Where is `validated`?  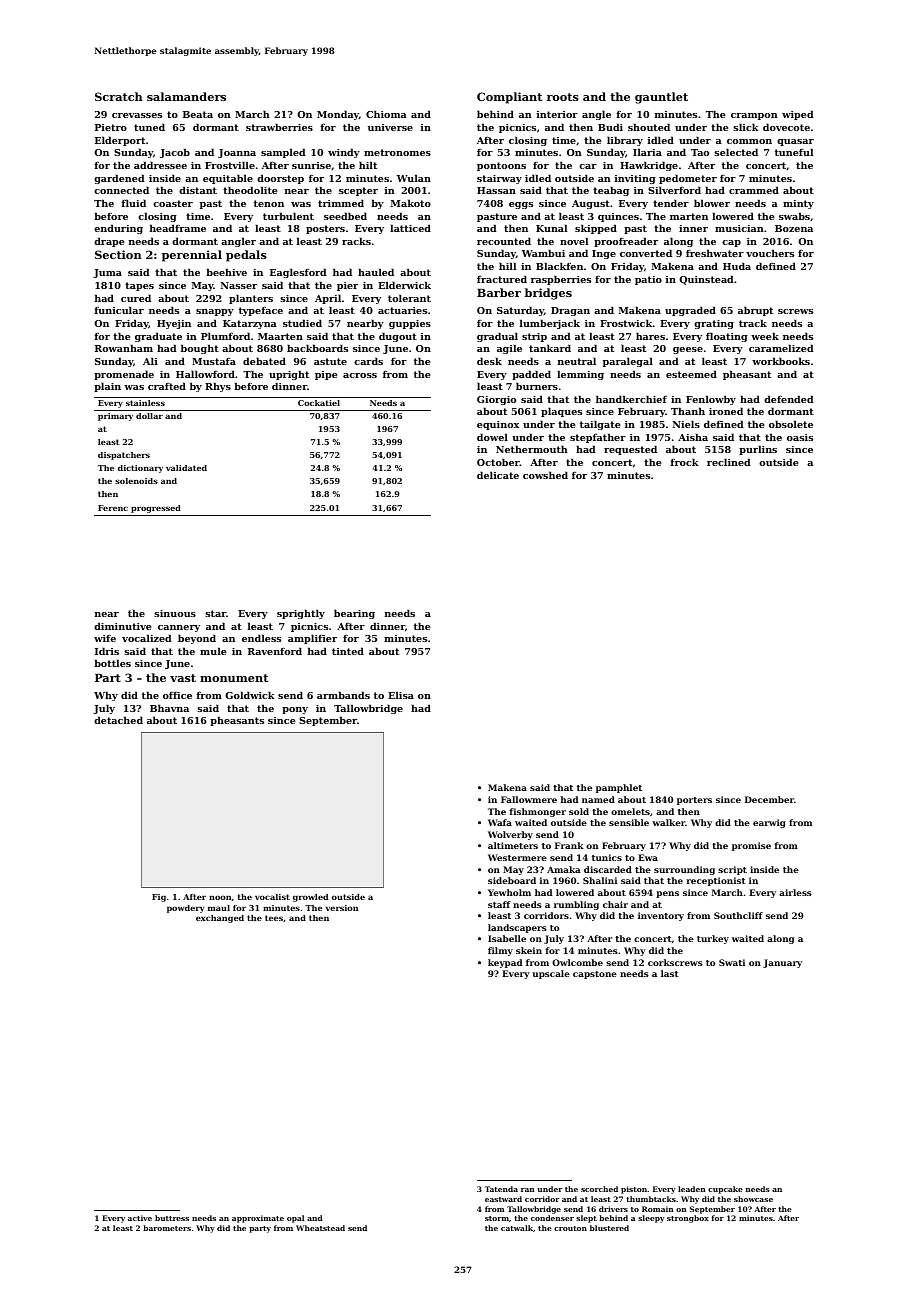
validated is located at coordinates (186, 468).
